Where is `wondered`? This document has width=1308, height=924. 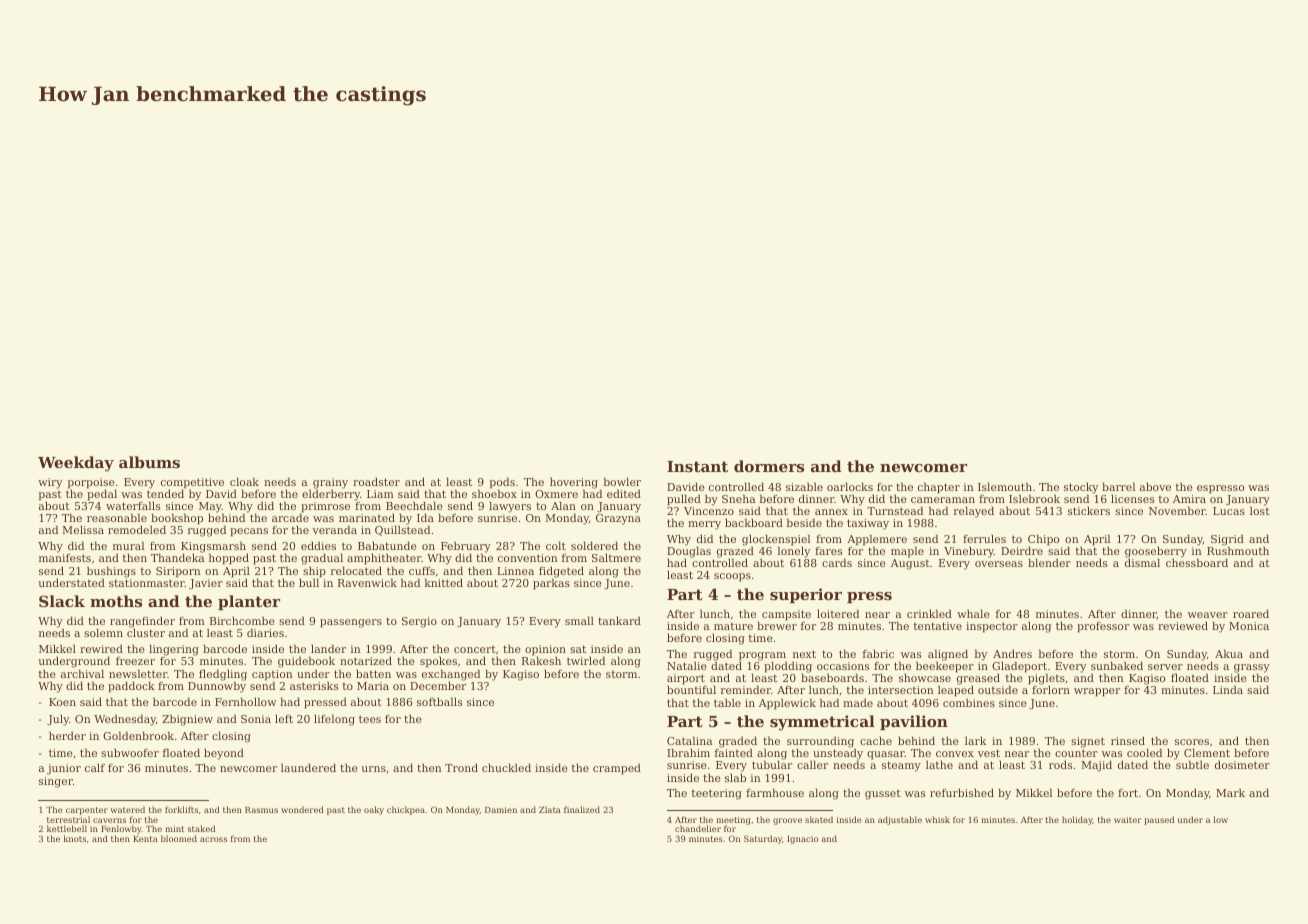 wondered is located at coordinates (302, 809).
